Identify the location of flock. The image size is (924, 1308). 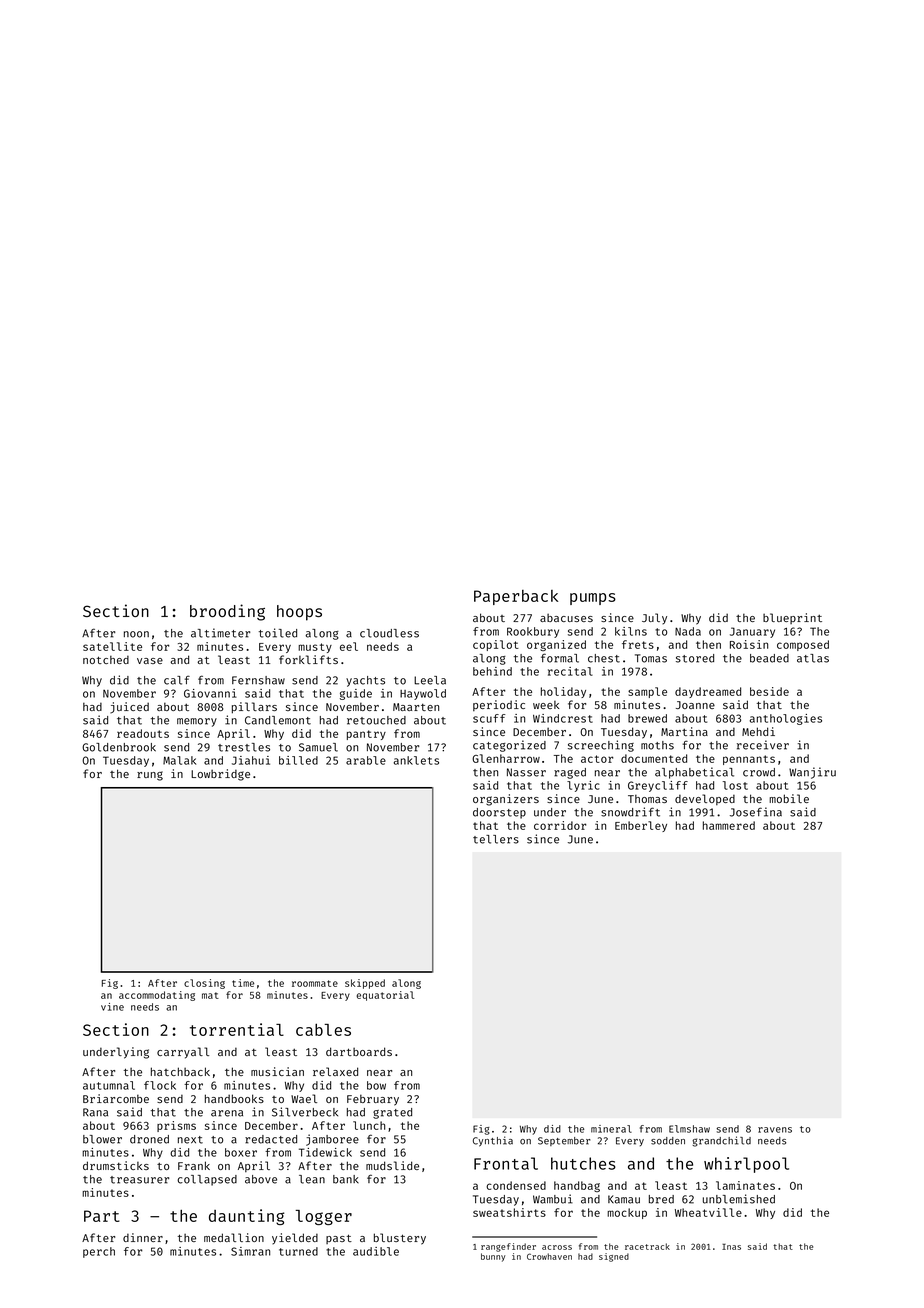
(160, 1085).
